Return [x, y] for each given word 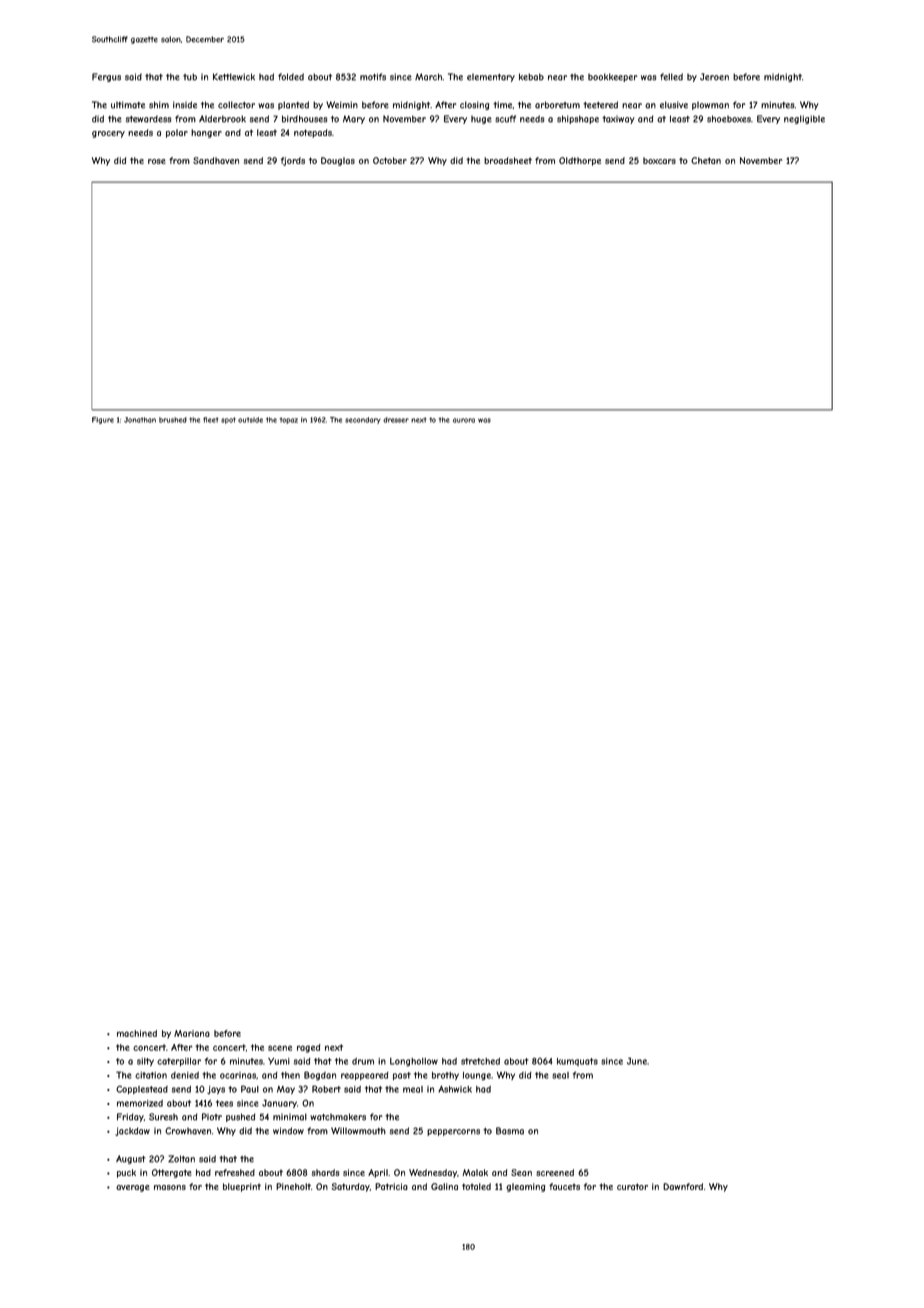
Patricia [391, 1186]
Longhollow [414, 1062]
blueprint [242, 1187]
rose [157, 161]
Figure [103, 420]
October [390, 160]
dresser [396, 420]
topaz [289, 420]
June [637, 1061]
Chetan [706, 160]
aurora [464, 420]
